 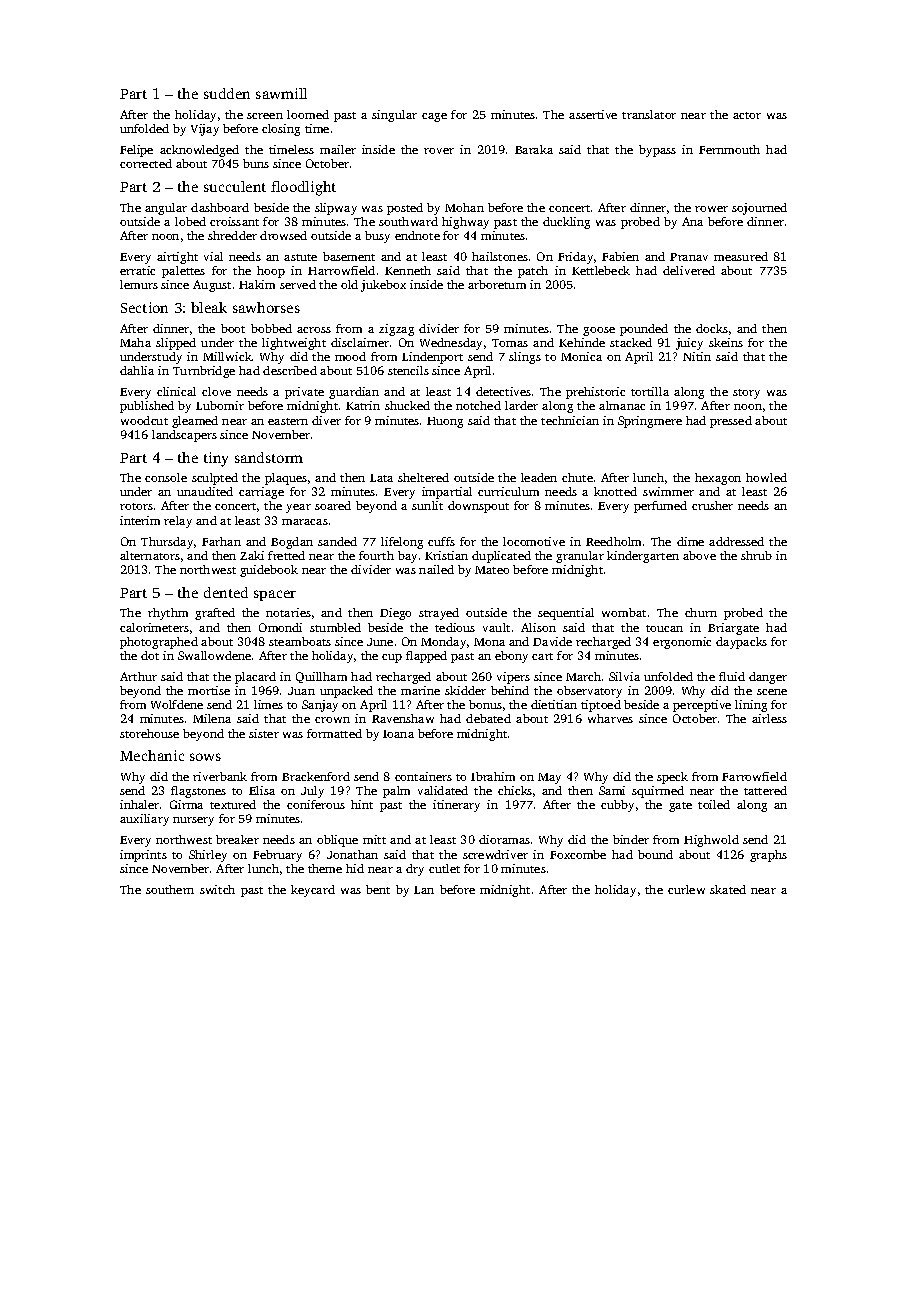 What do you see at coordinates (759, 209) in the screenshot?
I see `sojourned` at bounding box center [759, 209].
